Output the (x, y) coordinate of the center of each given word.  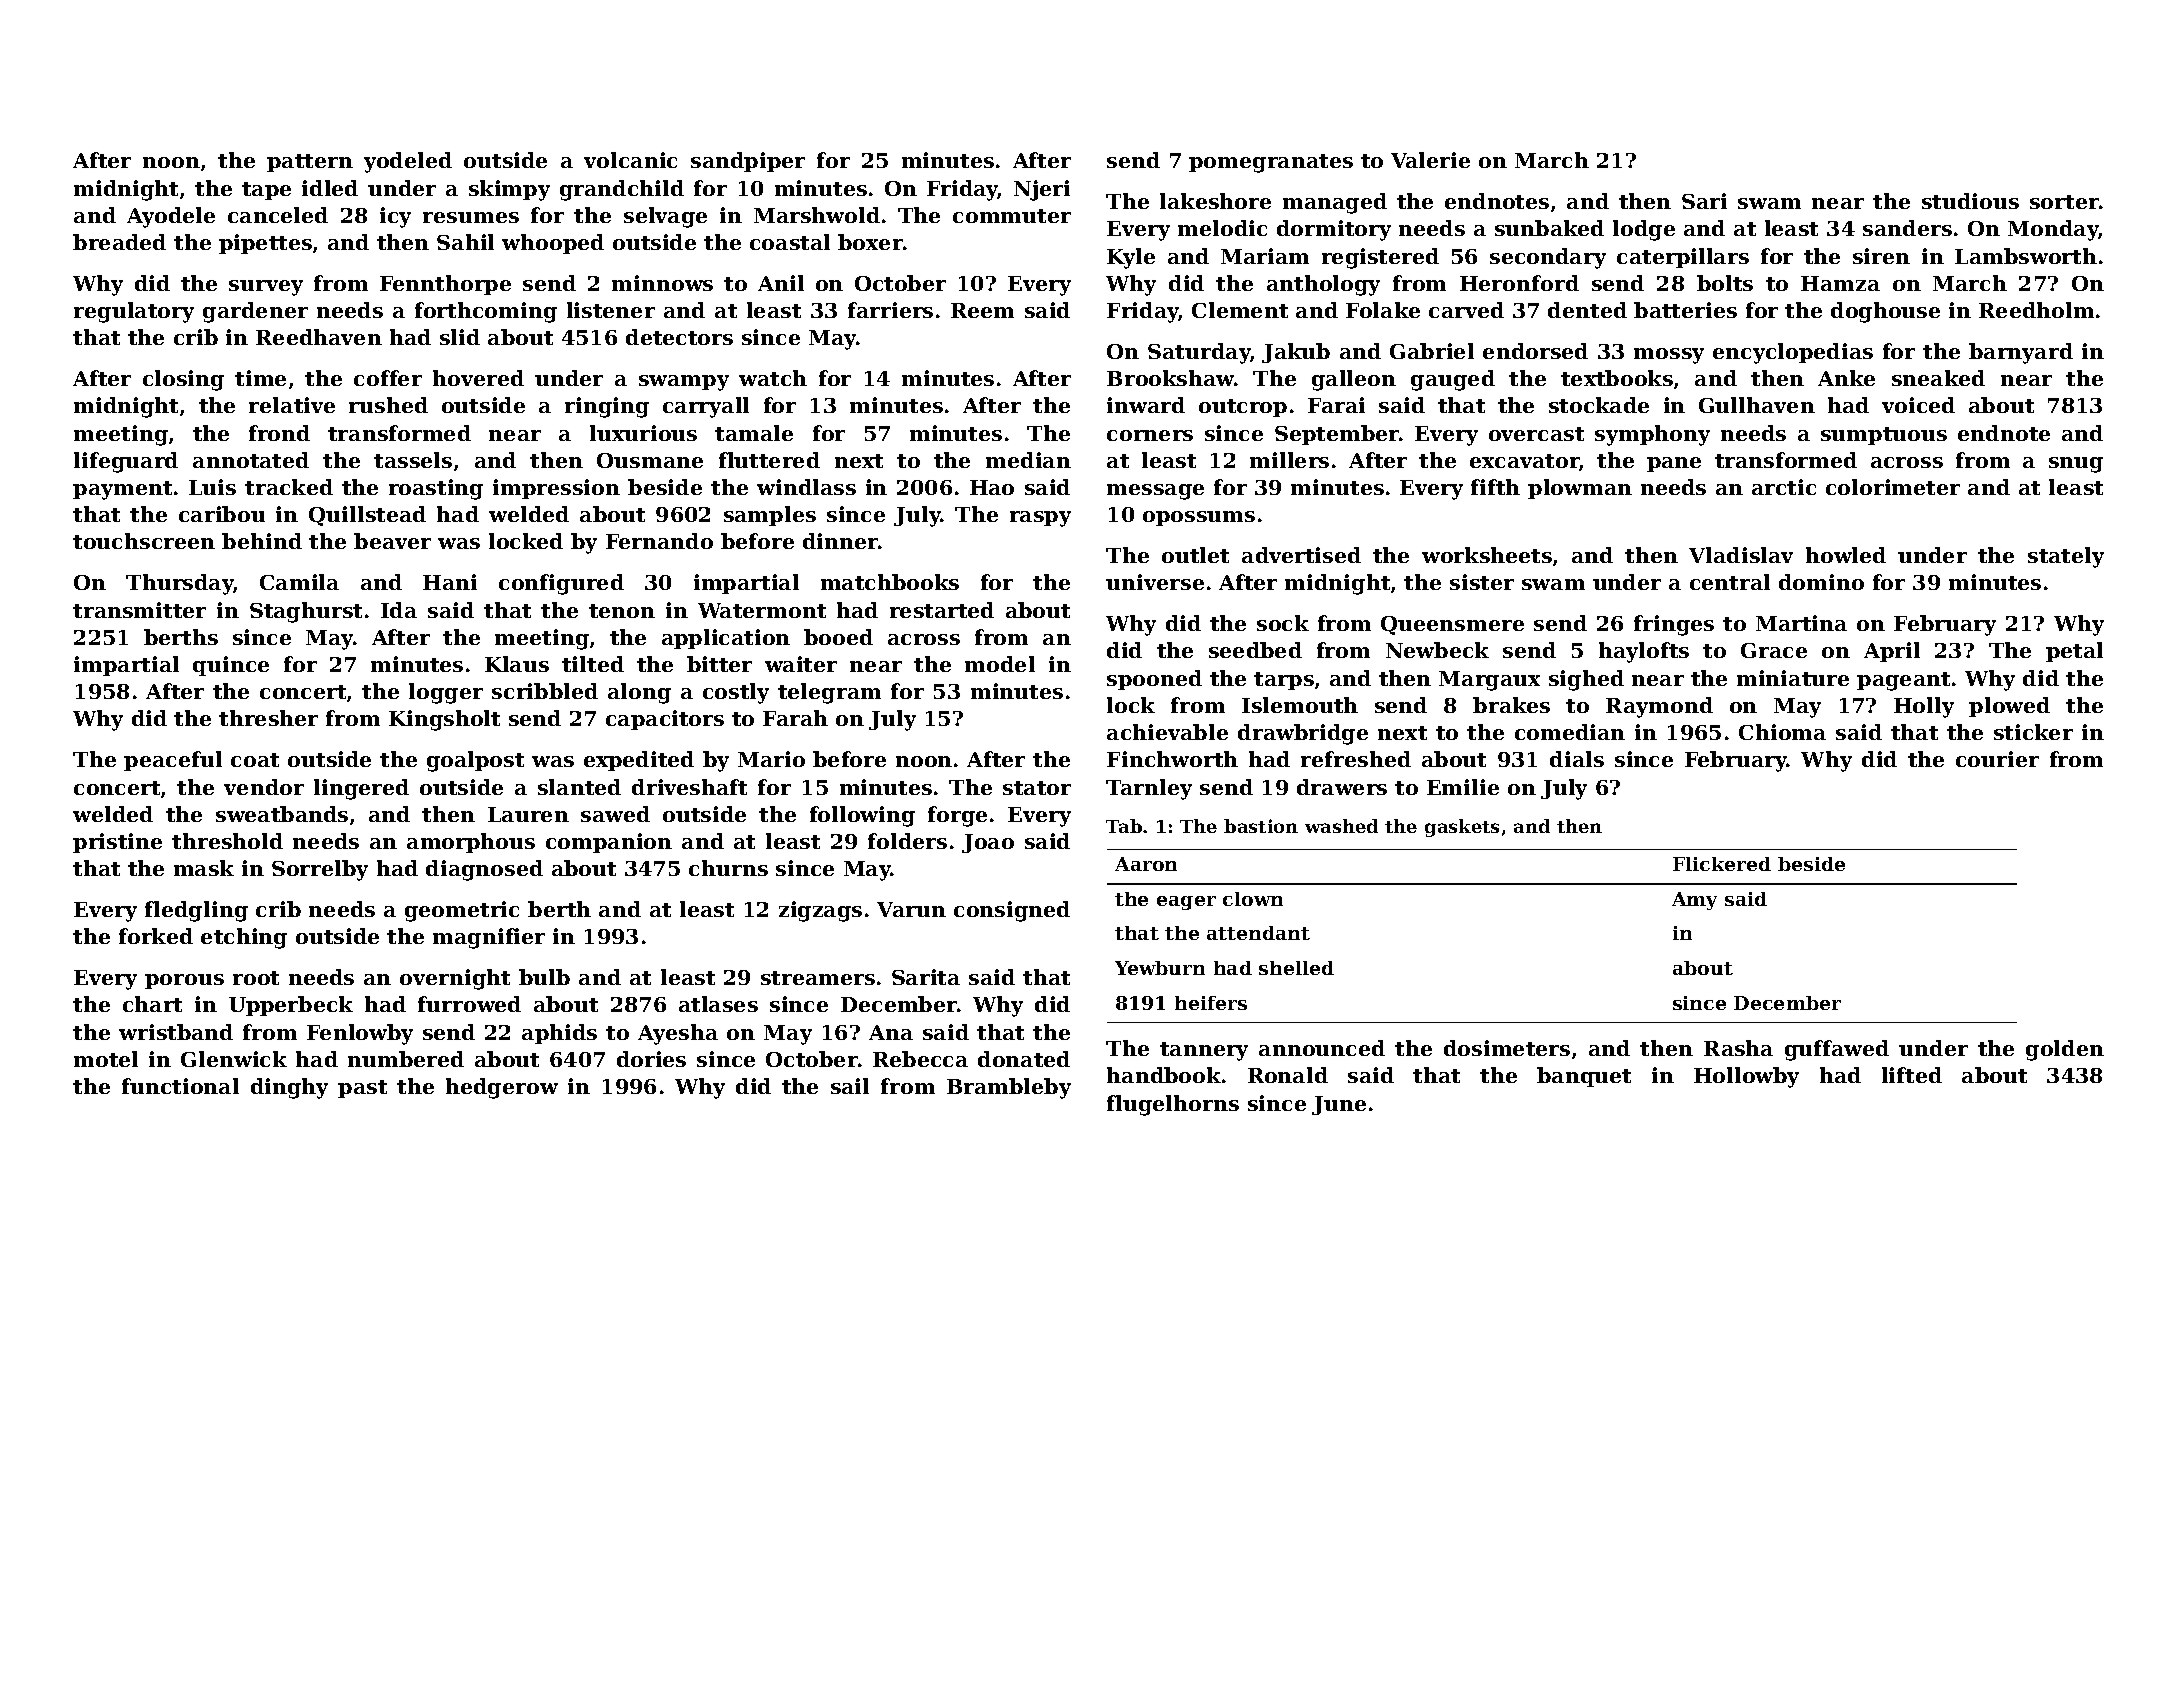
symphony (1652, 435)
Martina (1801, 623)
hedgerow (502, 1088)
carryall (706, 407)
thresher (268, 718)
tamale (754, 433)
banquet (1584, 1077)
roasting (436, 489)
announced (1322, 1048)
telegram (829, 693)
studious (1970, 201)
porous (184, 981)
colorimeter (1893, 487)
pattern (310, 163)
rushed (388, 405)
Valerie (1430, 160)
